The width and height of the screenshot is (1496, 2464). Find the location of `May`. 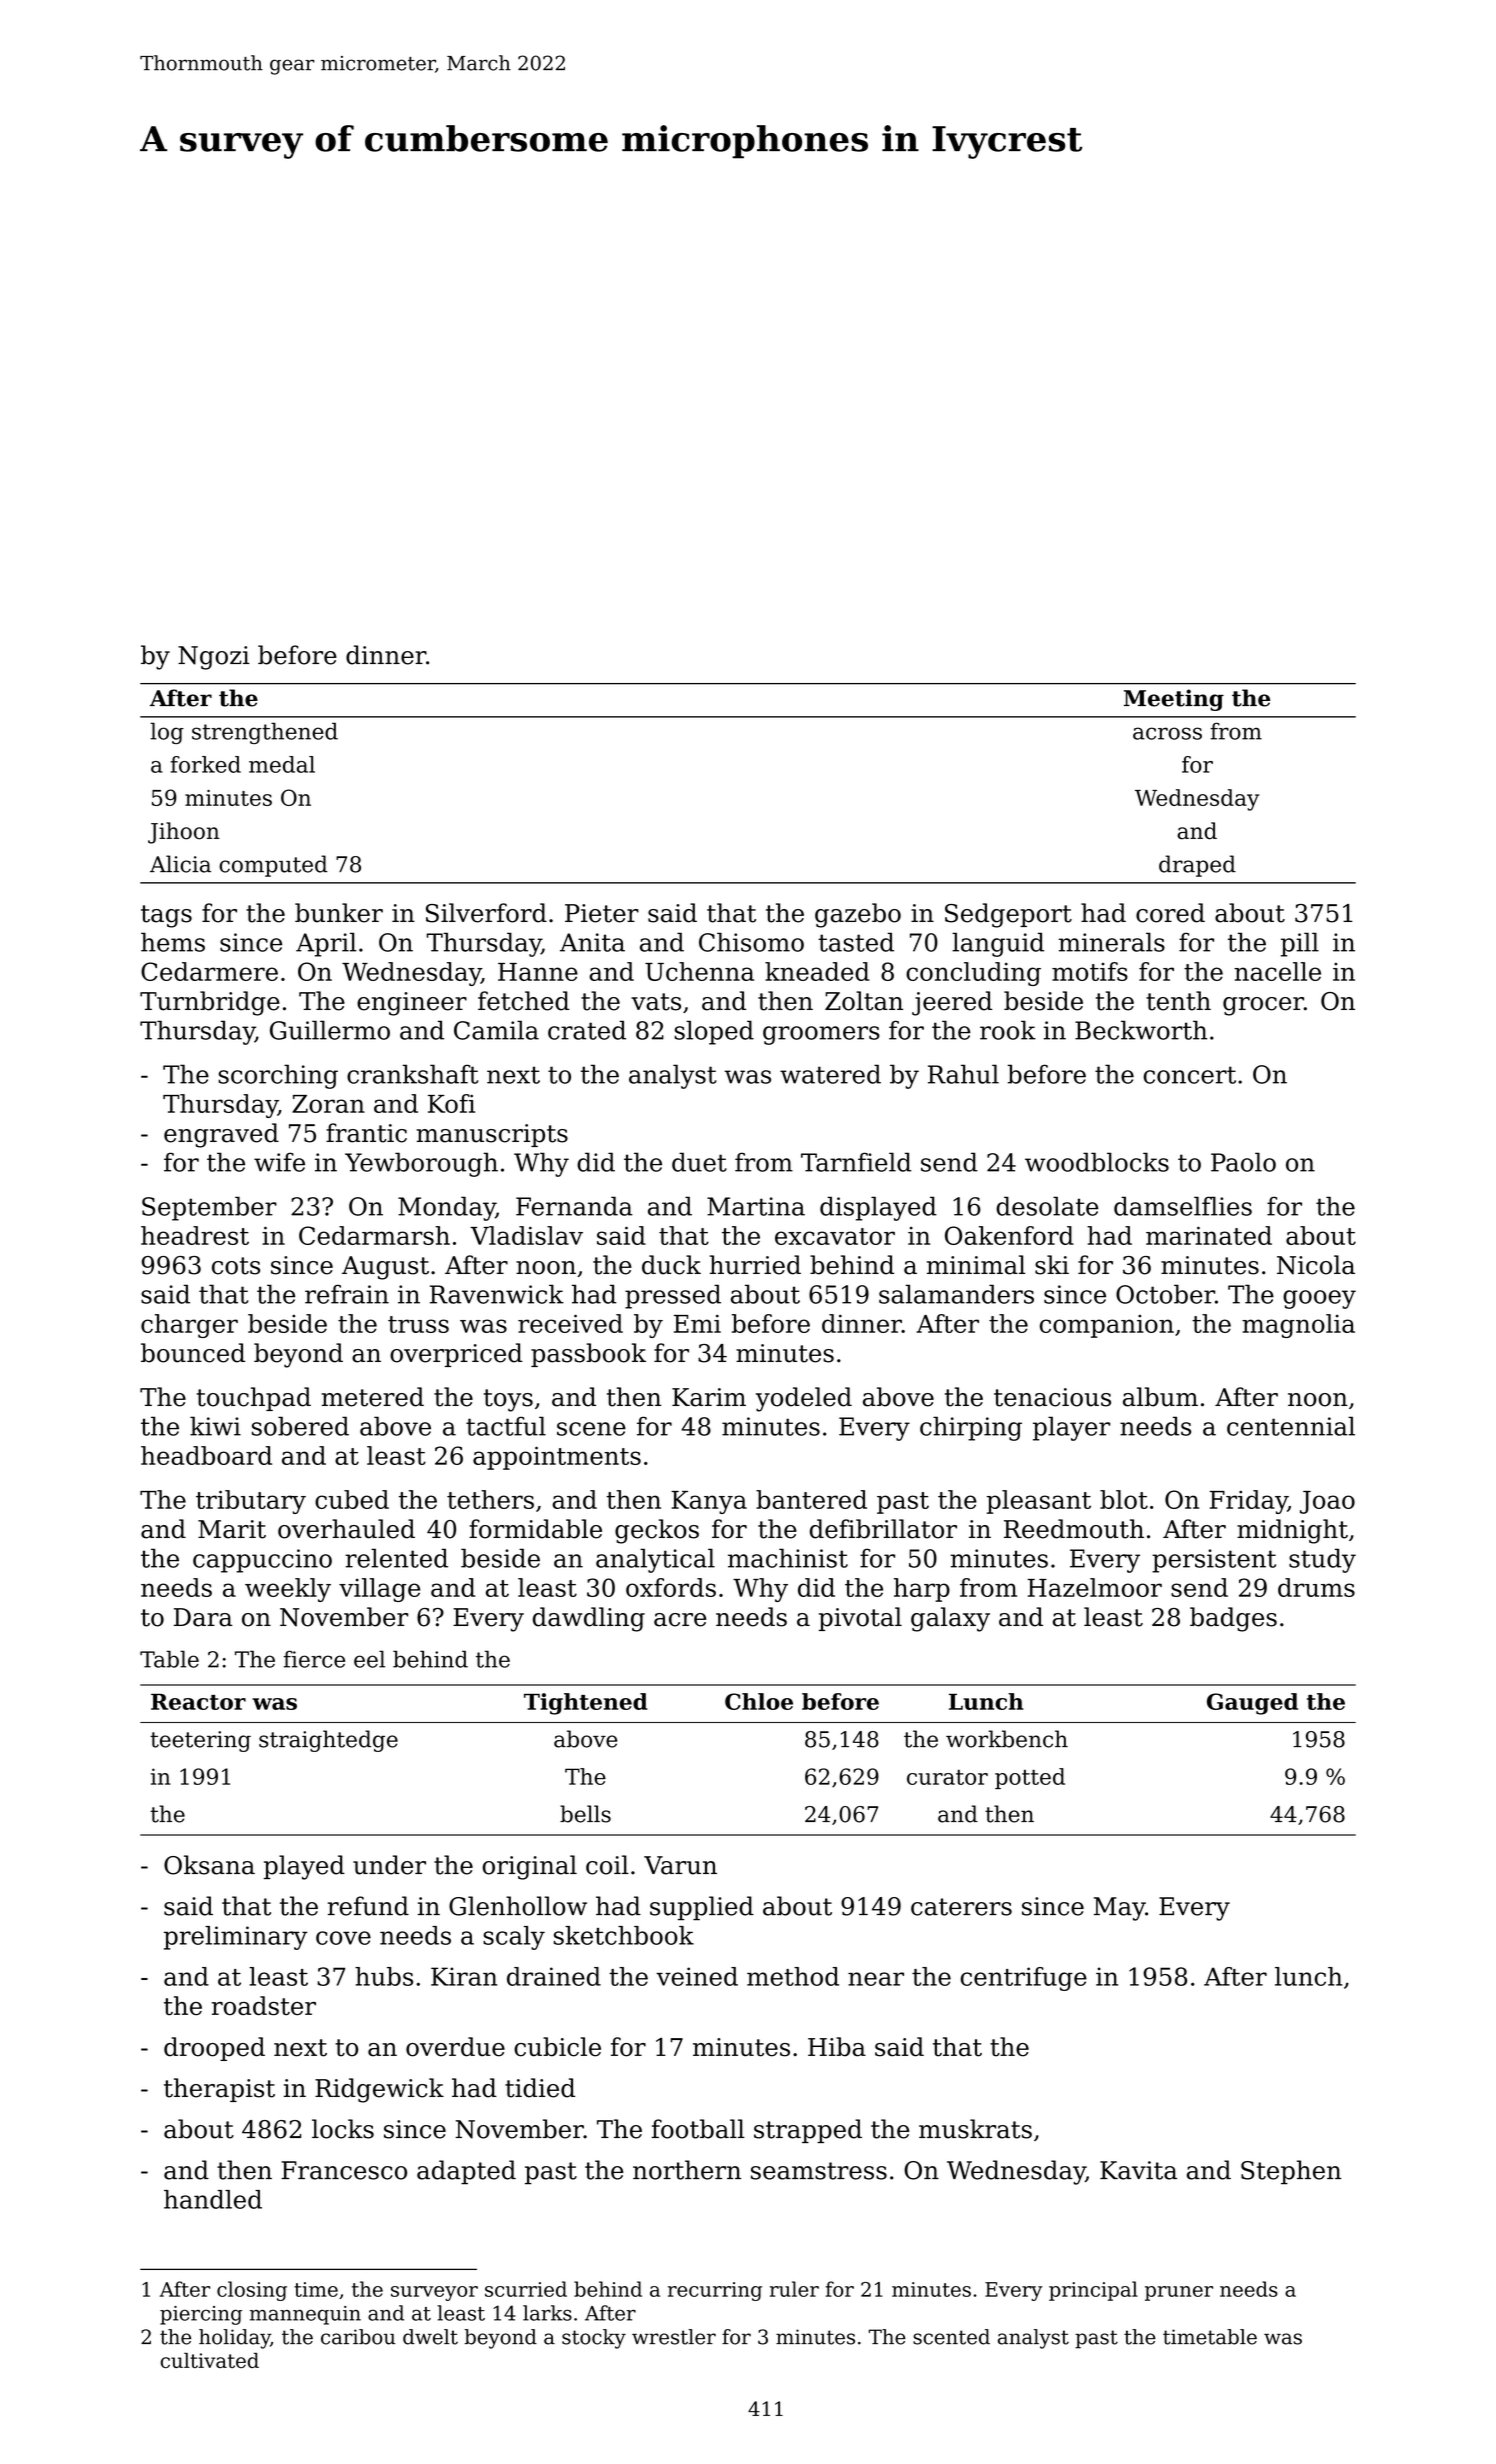

May is located at coordinates (1119, 1909).
